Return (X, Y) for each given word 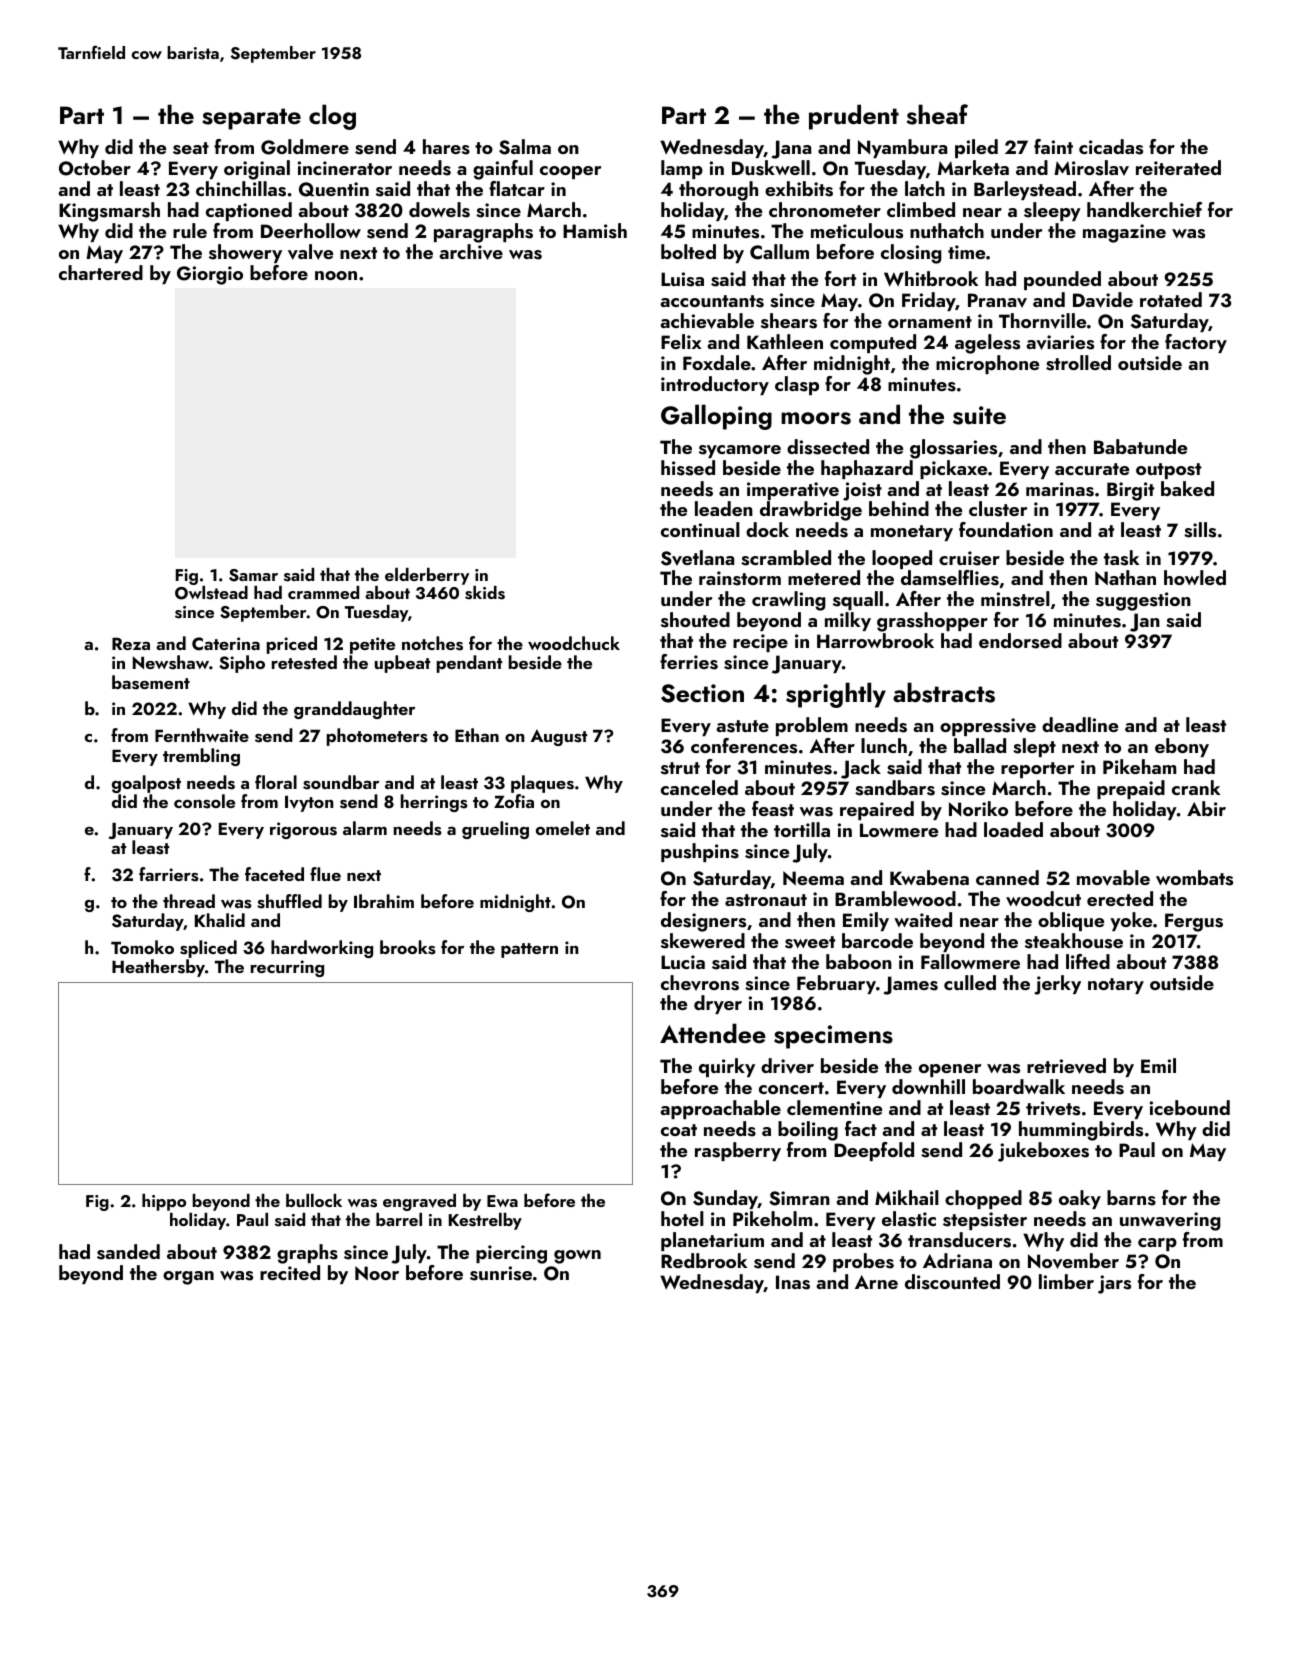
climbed (921, 209)
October (95, 168)
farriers (169, 874)
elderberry (427, 576)
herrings (434, 803)
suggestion (1143, 601)
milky (848, 621)
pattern (529, 950)
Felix (681, 341)
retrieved (1066, 1066)
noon (336, 275)
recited (290, 1272)
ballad (980, 745)
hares (446, 147)
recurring (287, 968)
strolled (1078, 363)
